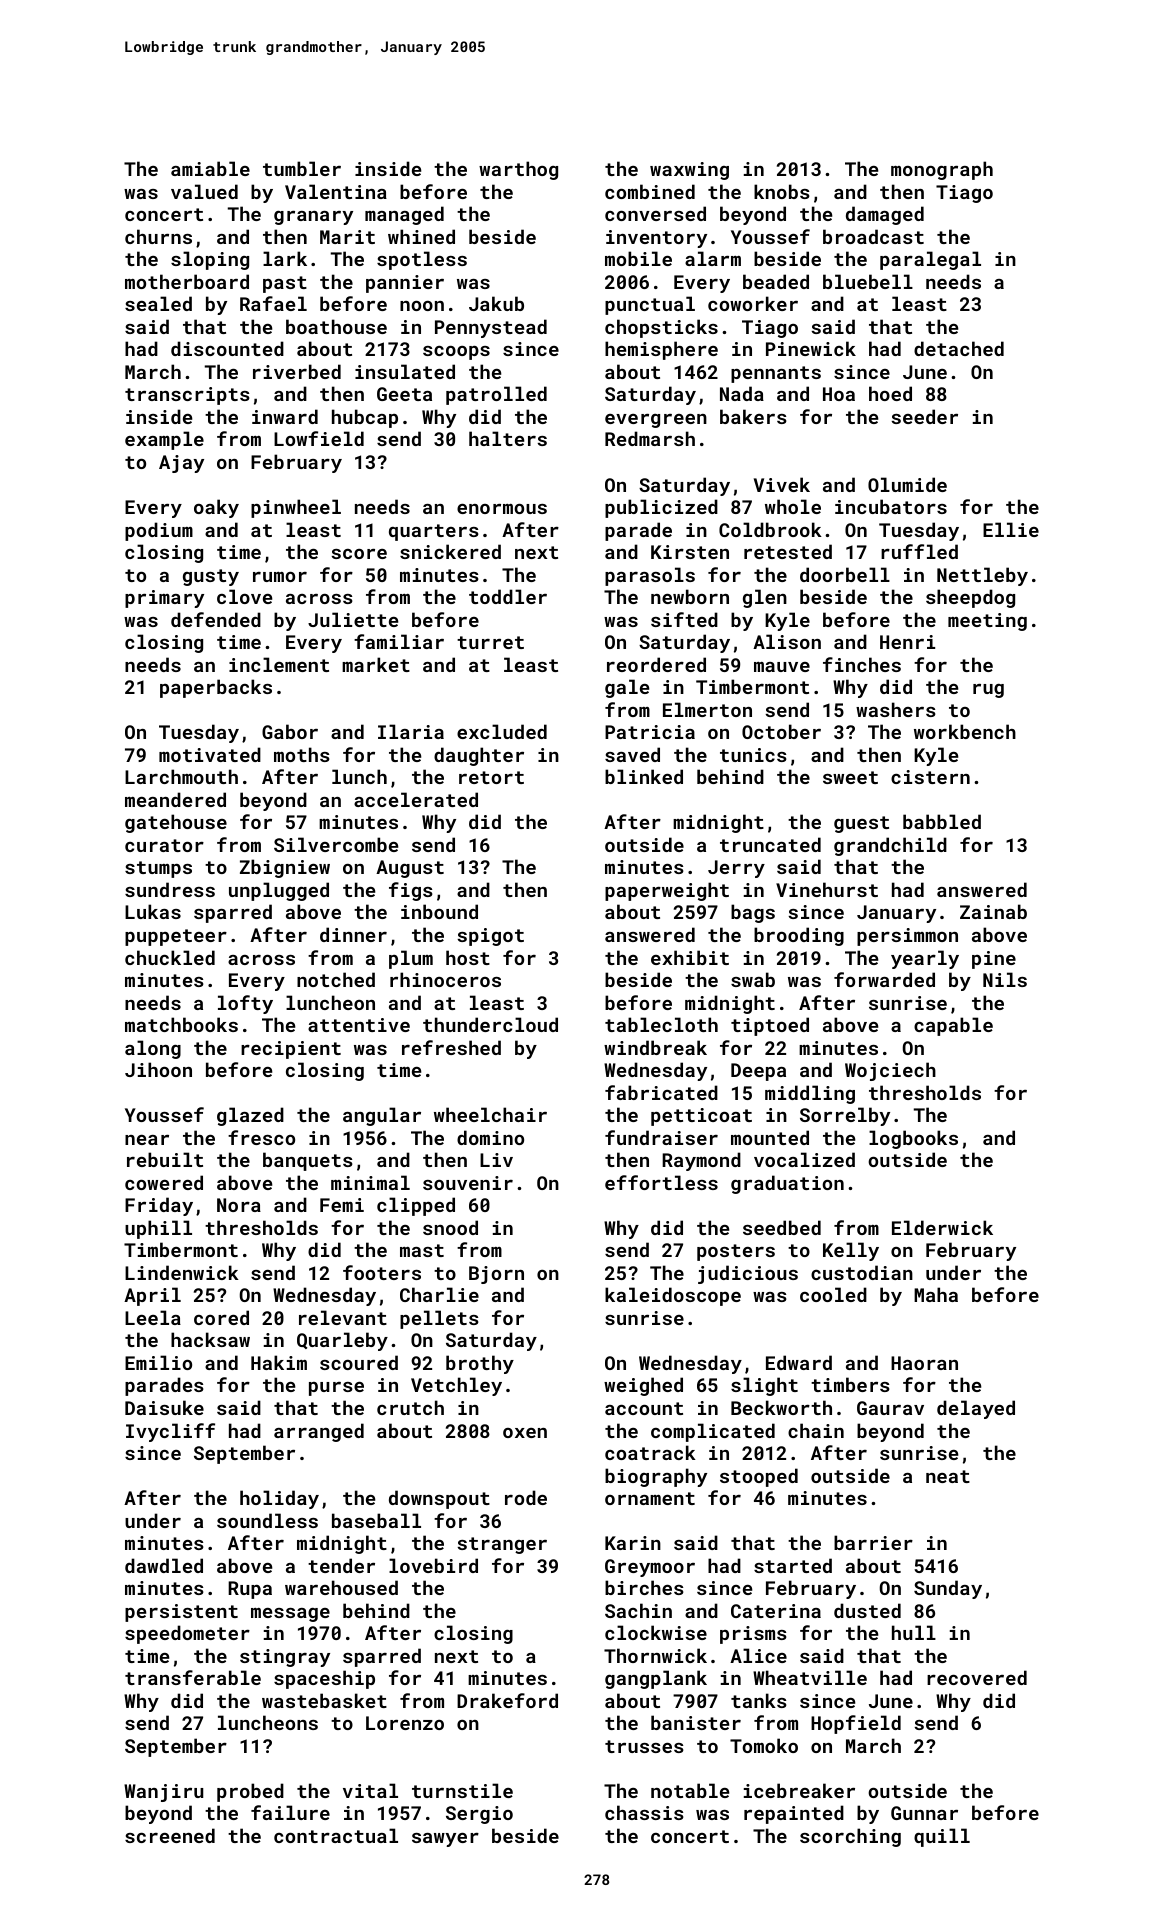  I want to click on contractual, so click(336, 1835).
